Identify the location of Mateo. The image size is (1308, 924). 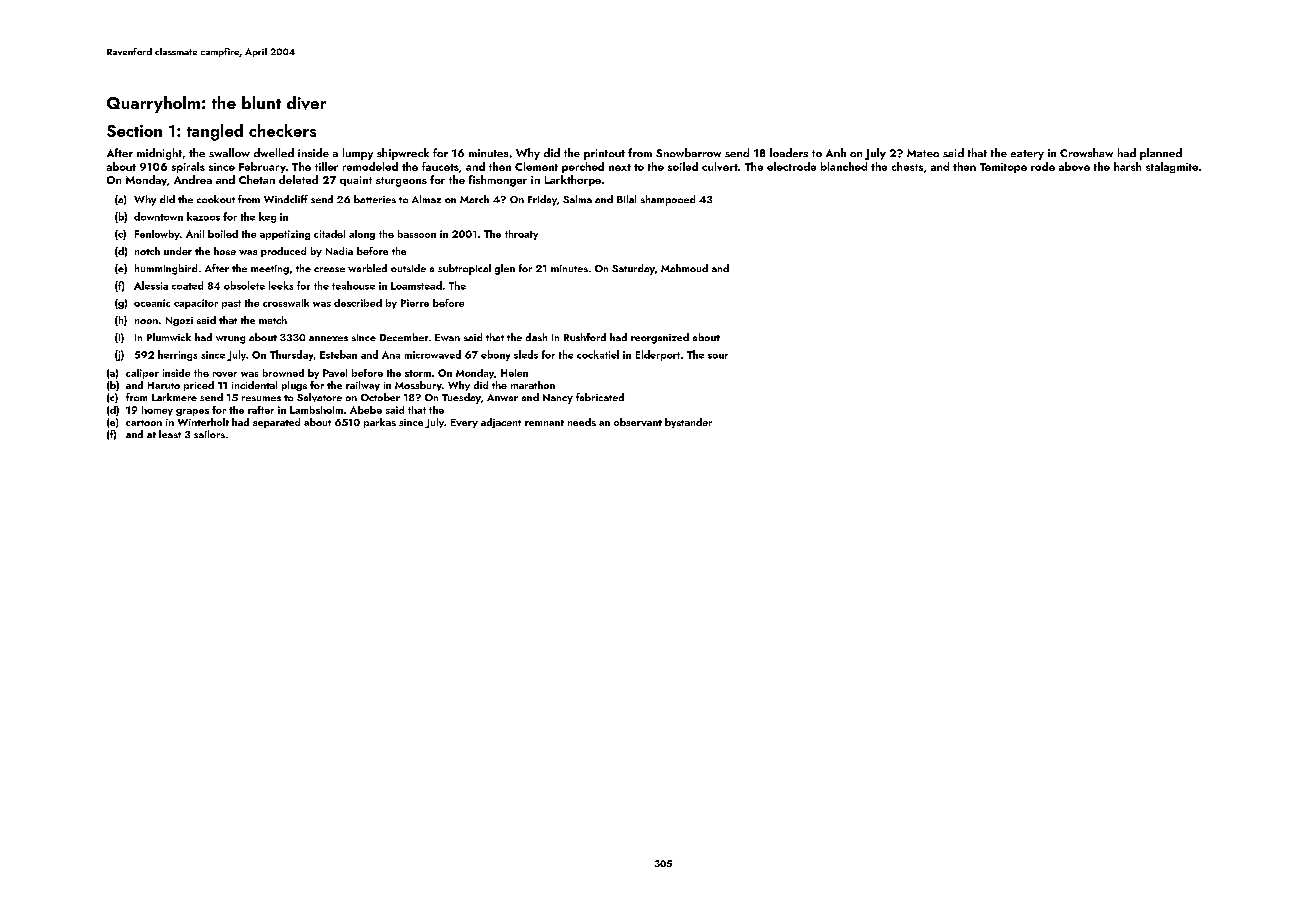
(923, 153).
